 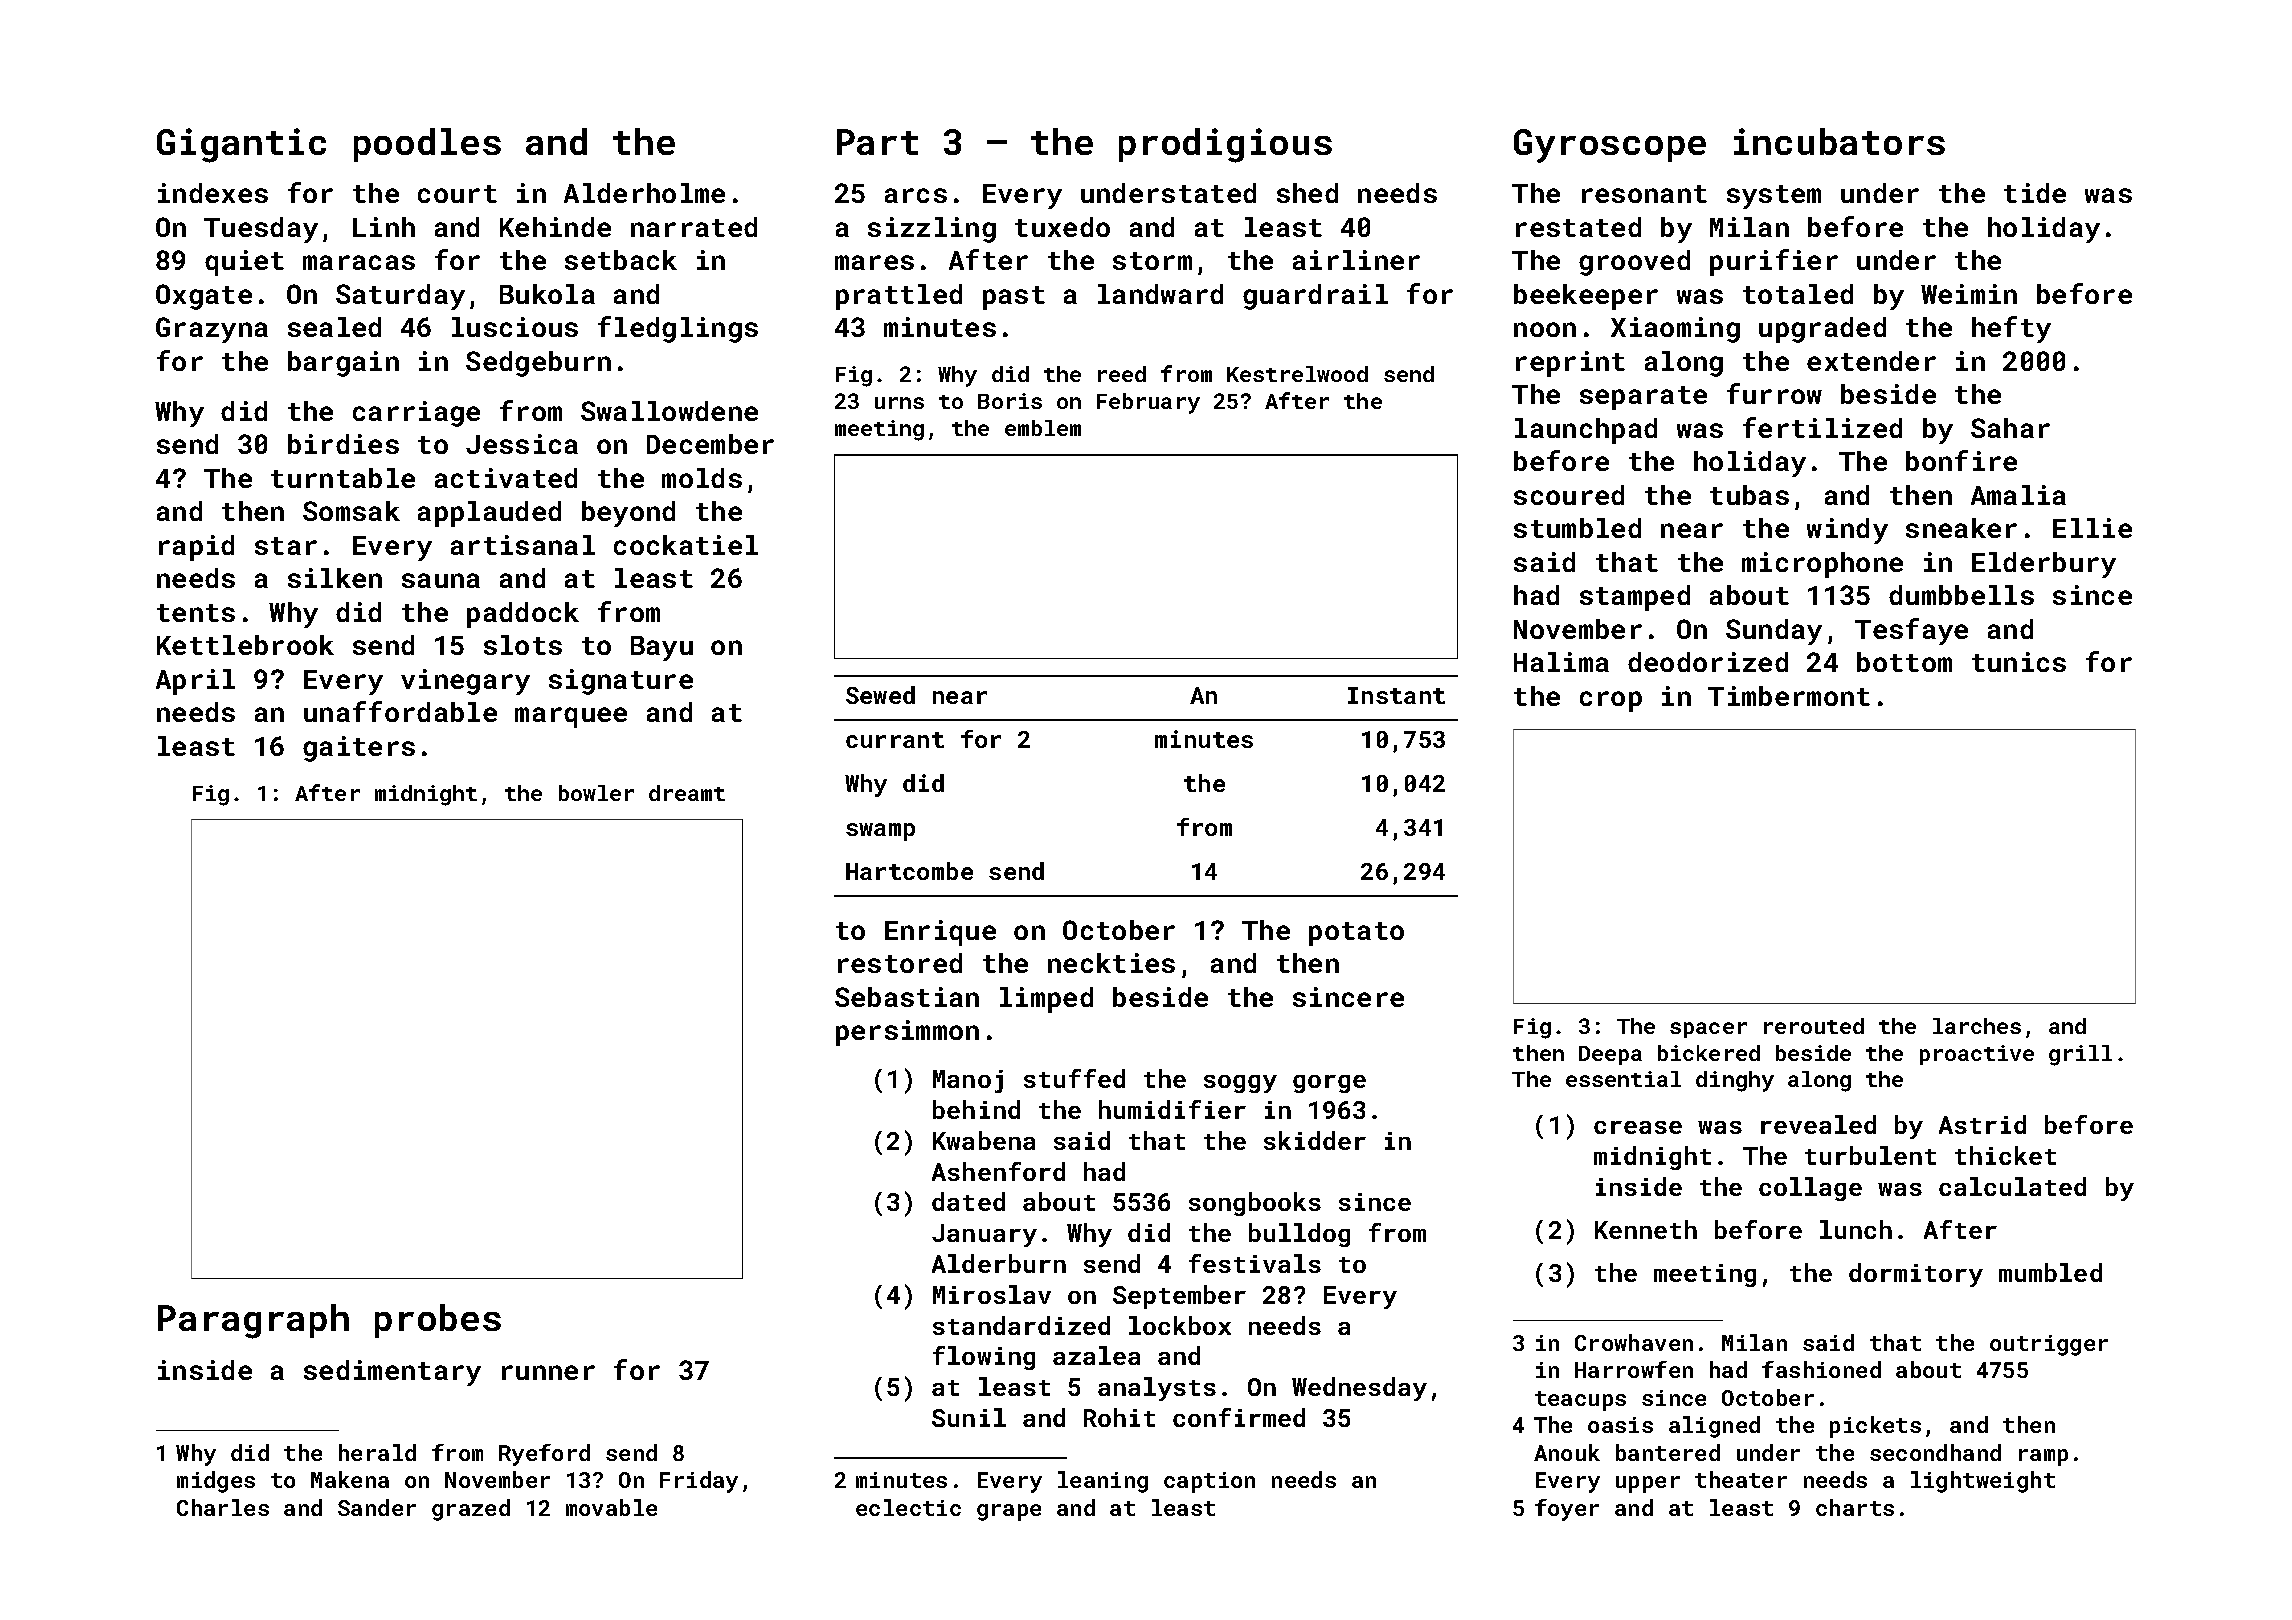 I want to click on calculated, so click(x=2012, y=1186).
